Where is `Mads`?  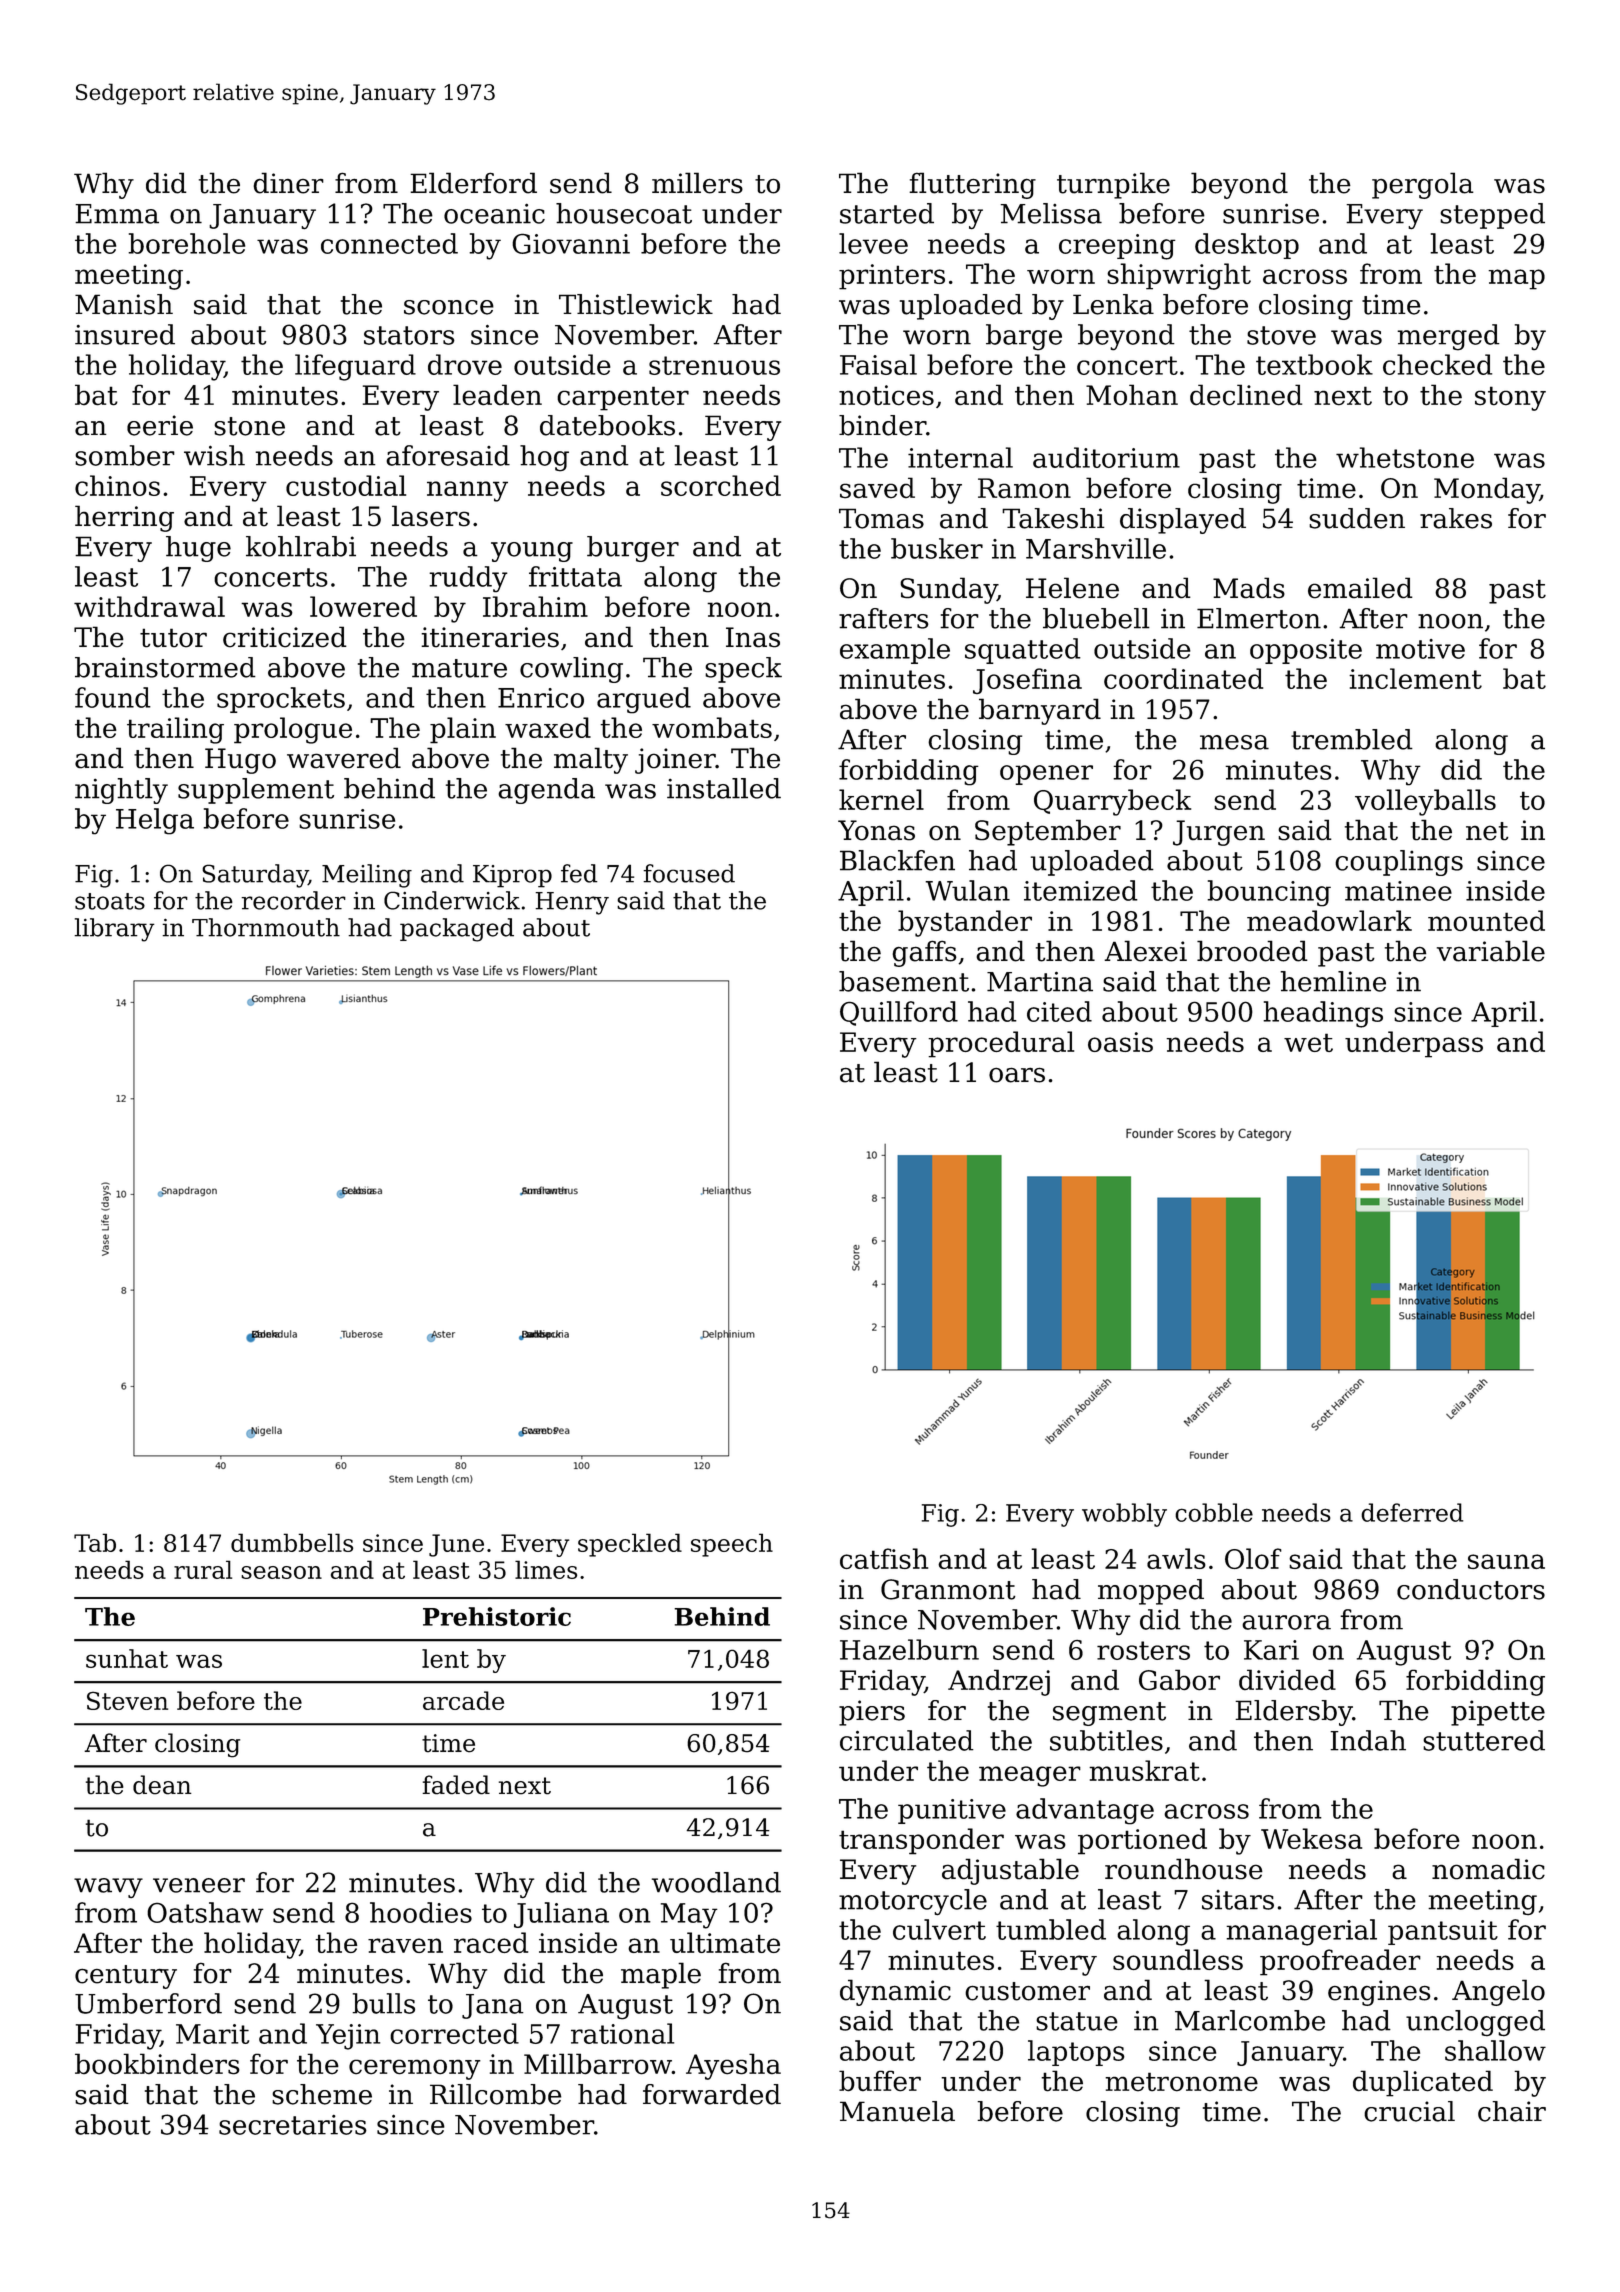
Mads is located at coordinates (1249, 588).
